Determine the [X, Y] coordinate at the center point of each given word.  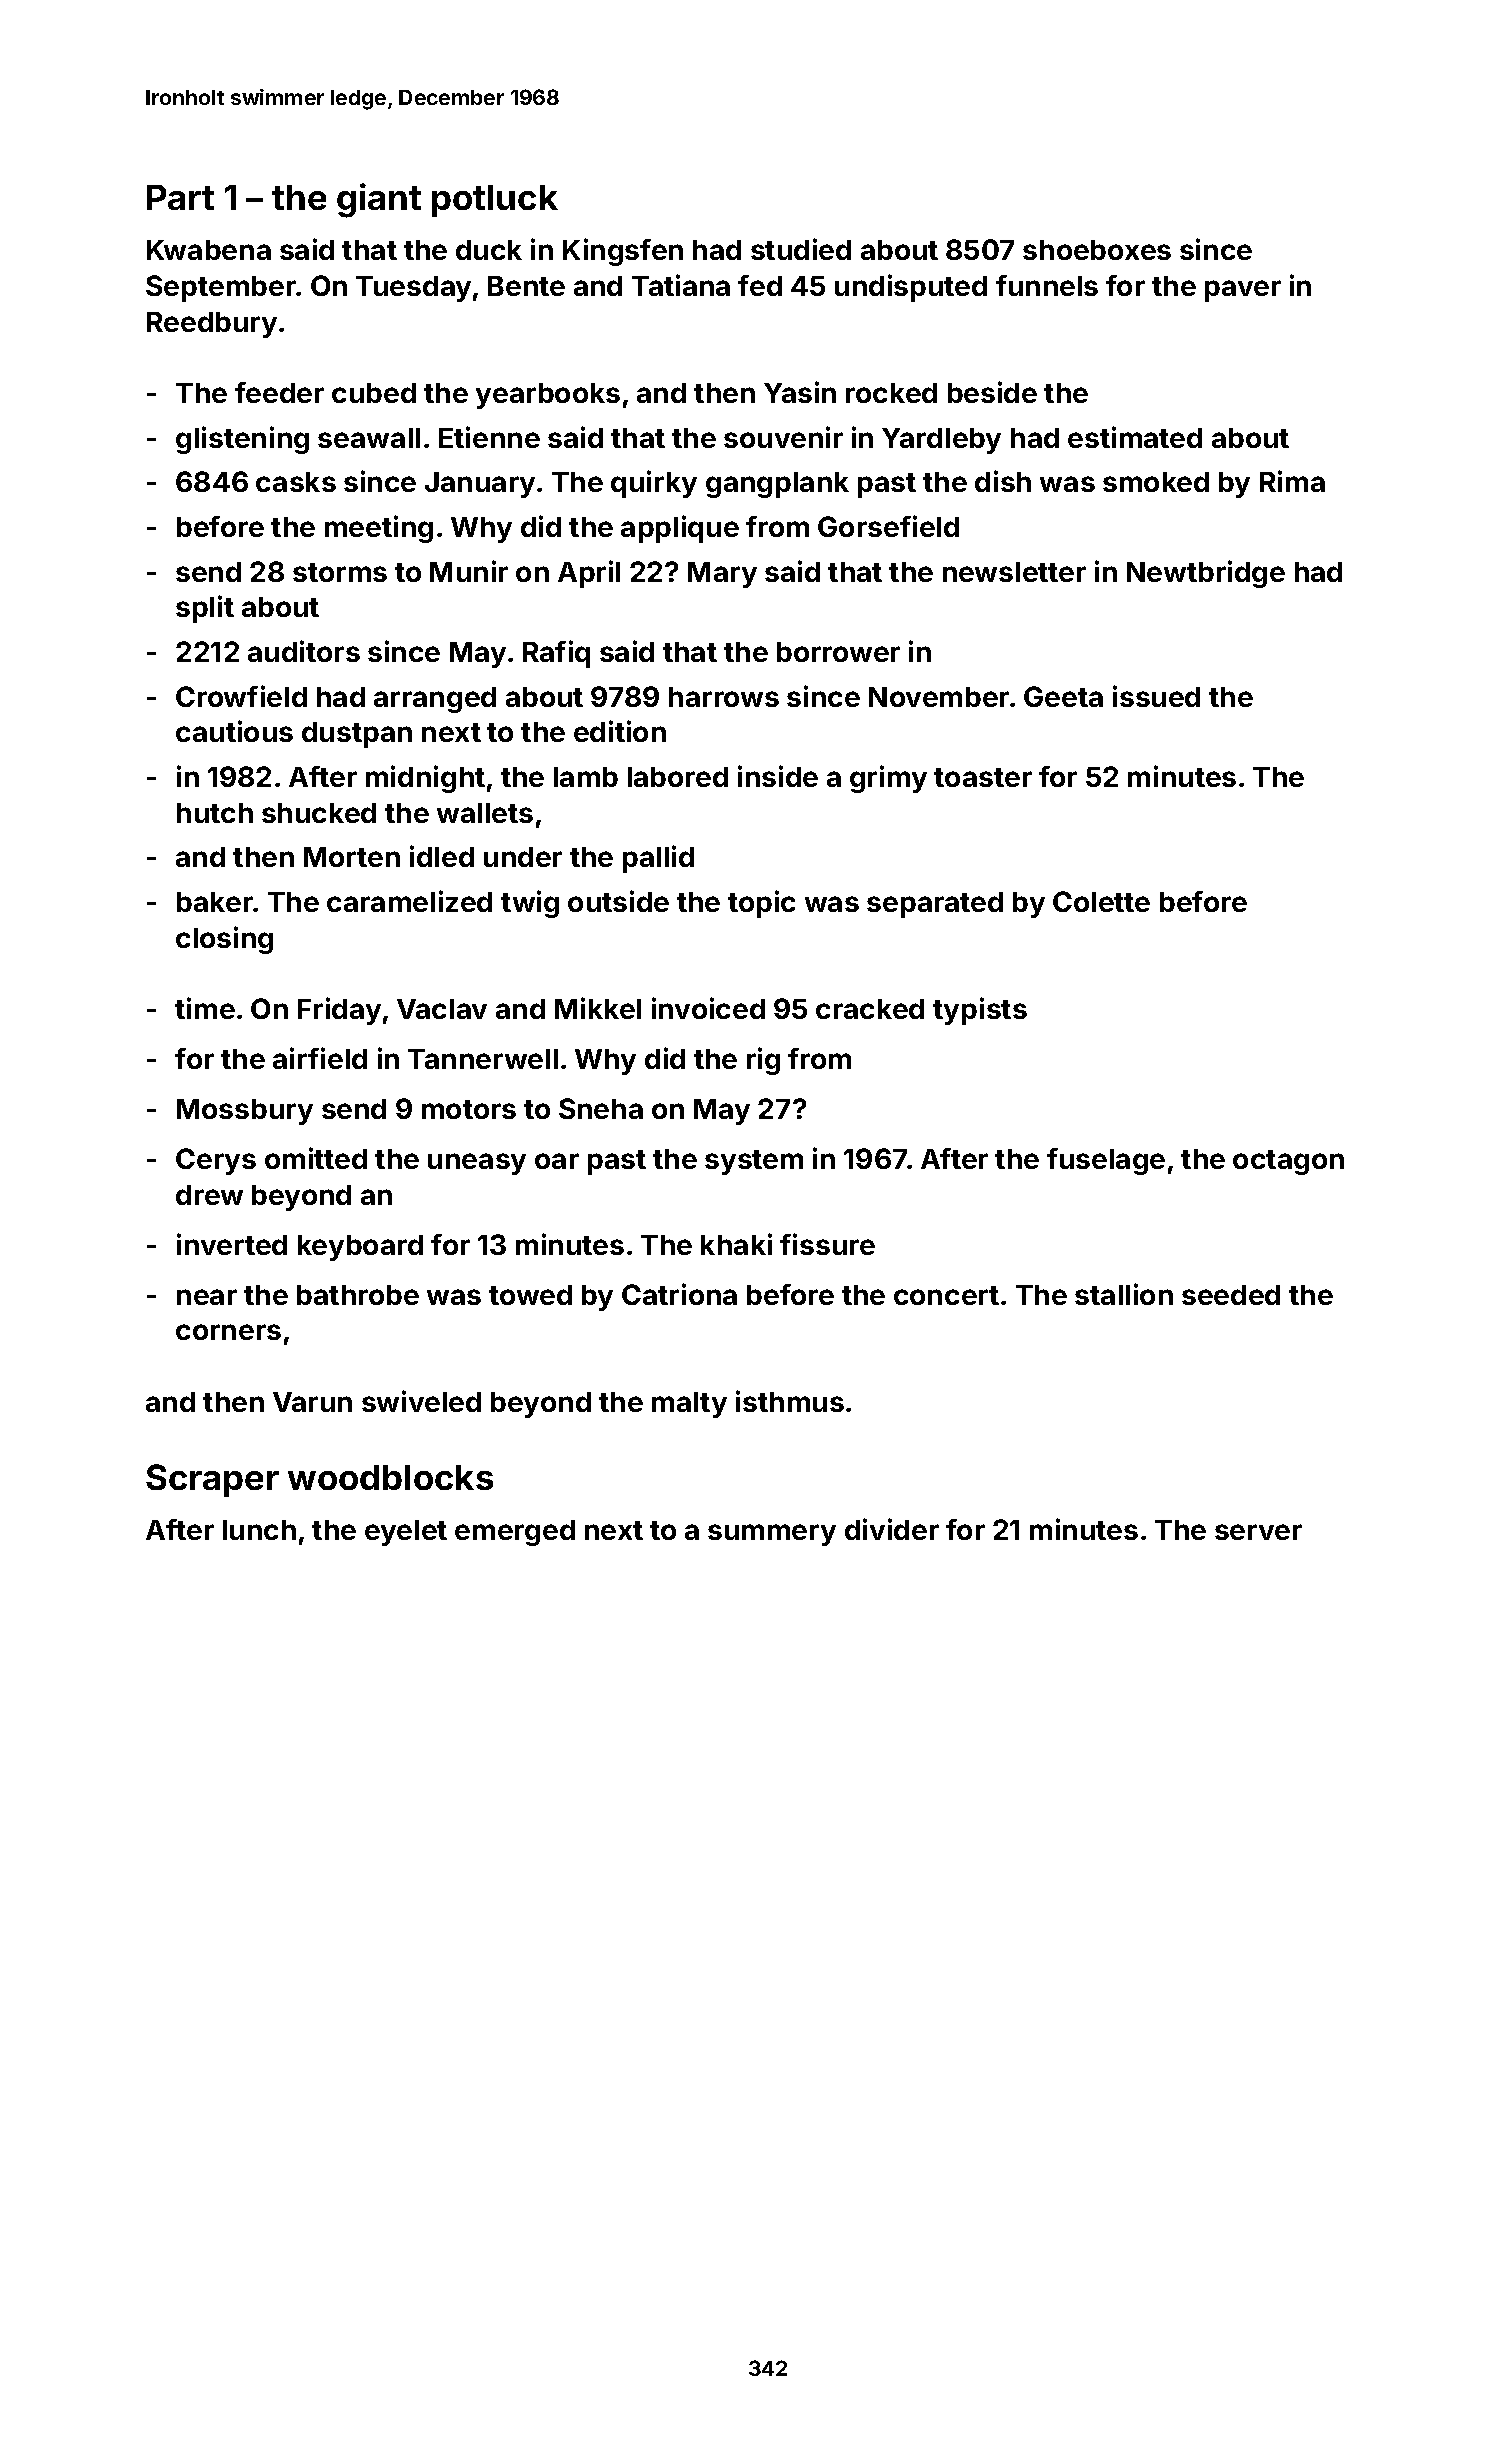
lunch [259, 1530]
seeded [1231, 1295]
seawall [369, 438]
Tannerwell [483, 1059]
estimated [1135, 437]
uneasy [477, 1164]
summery [772, 1535]
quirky [654, 484]
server [1258, 1532]
